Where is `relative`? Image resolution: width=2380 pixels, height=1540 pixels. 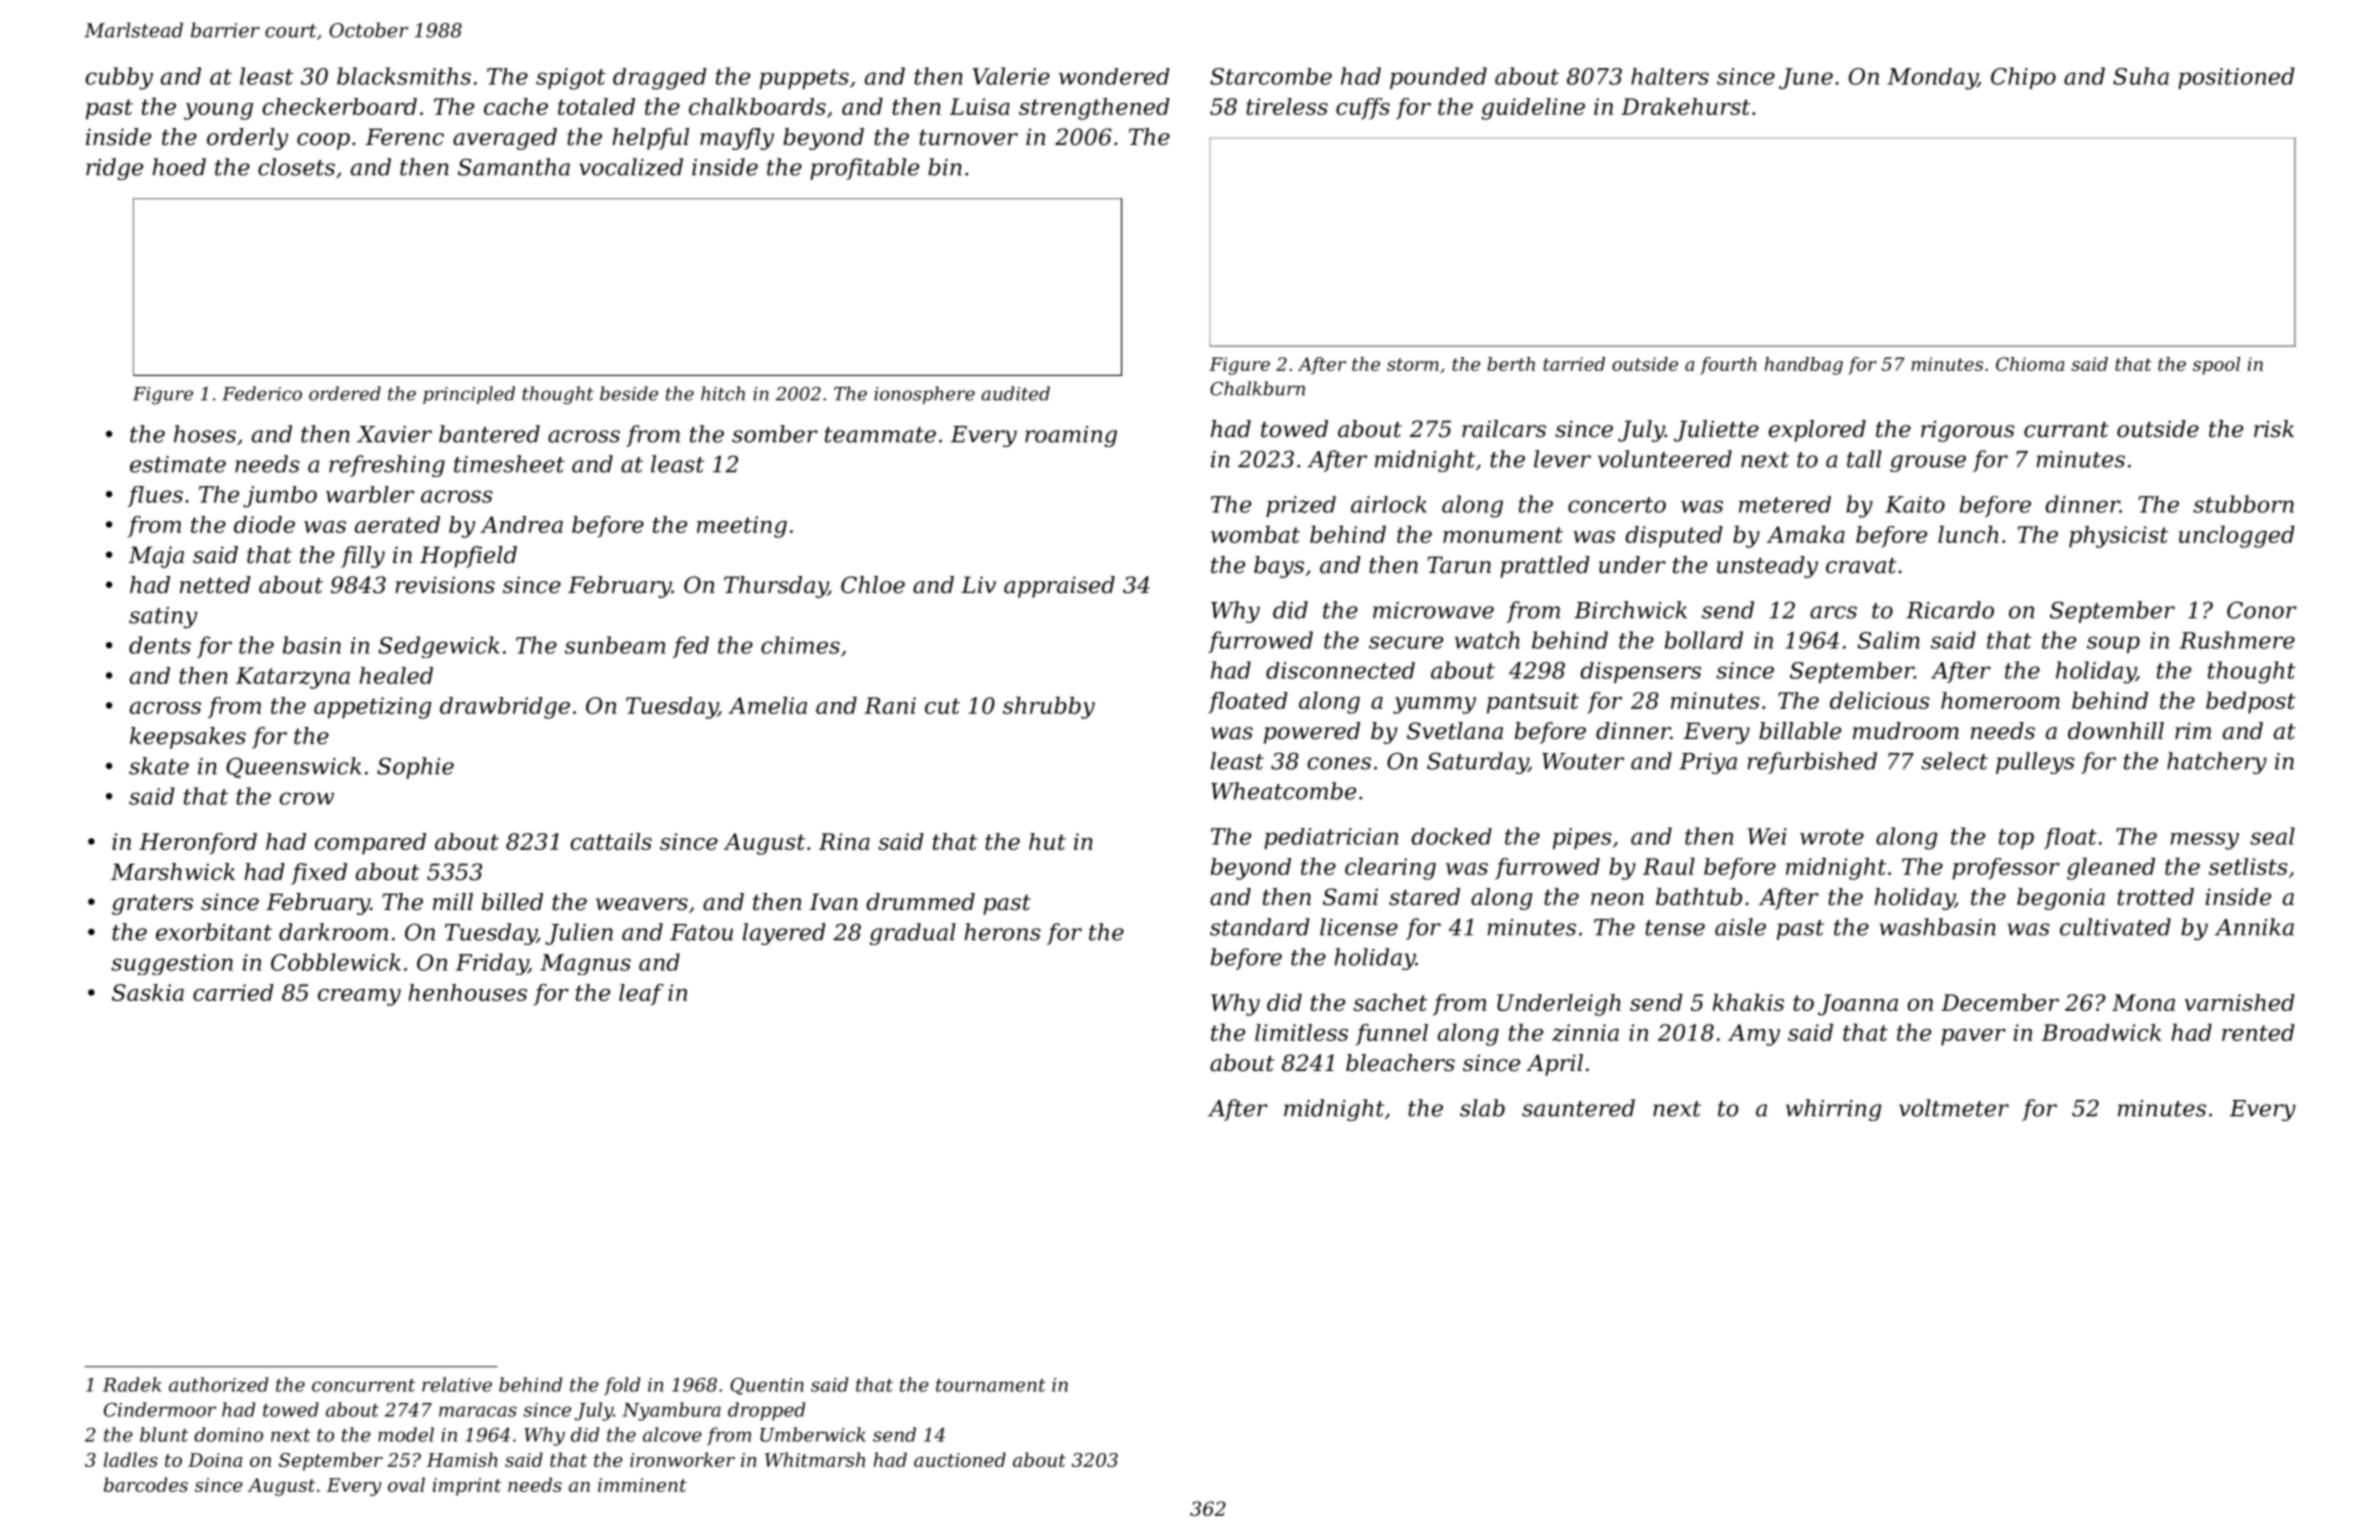
relative is located at coordinates (457, 1384).
